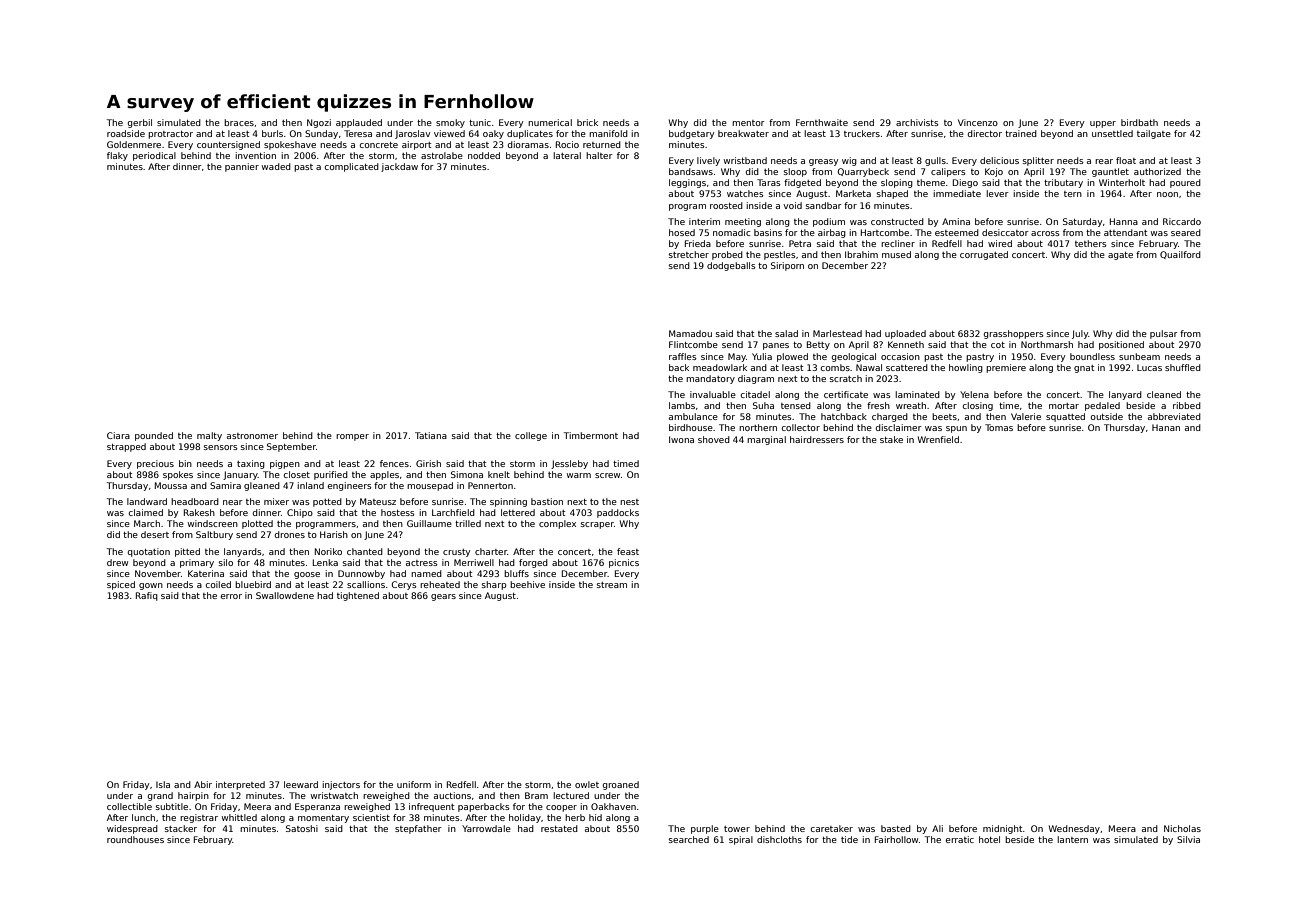 Image resolution: width=1308 pixels, height=924 pixels. I want to click on Ngozi, so click(319, 123).
